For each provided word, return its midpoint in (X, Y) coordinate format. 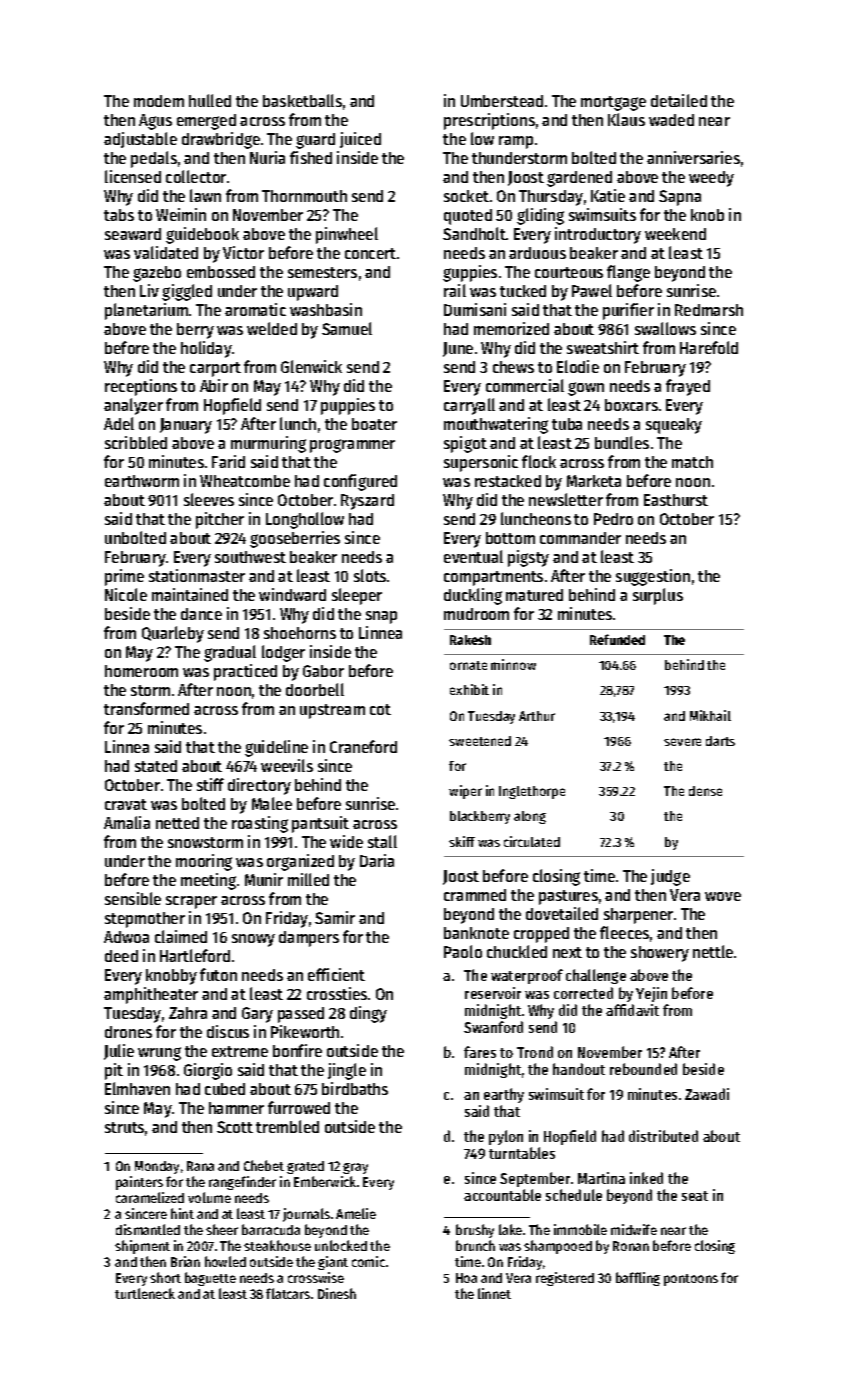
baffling (638, 1279)
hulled (210, 100)
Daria (377, 860)
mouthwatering (496, 425)
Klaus (626, 119)
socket (466, 196)
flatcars (288, 1293)
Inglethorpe (532, 792)
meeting (208, 881)
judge (670, 877)
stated (156, 766)
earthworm (142, 481)
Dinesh (337, 1293)
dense (705, 791)
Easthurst (676, 500)
